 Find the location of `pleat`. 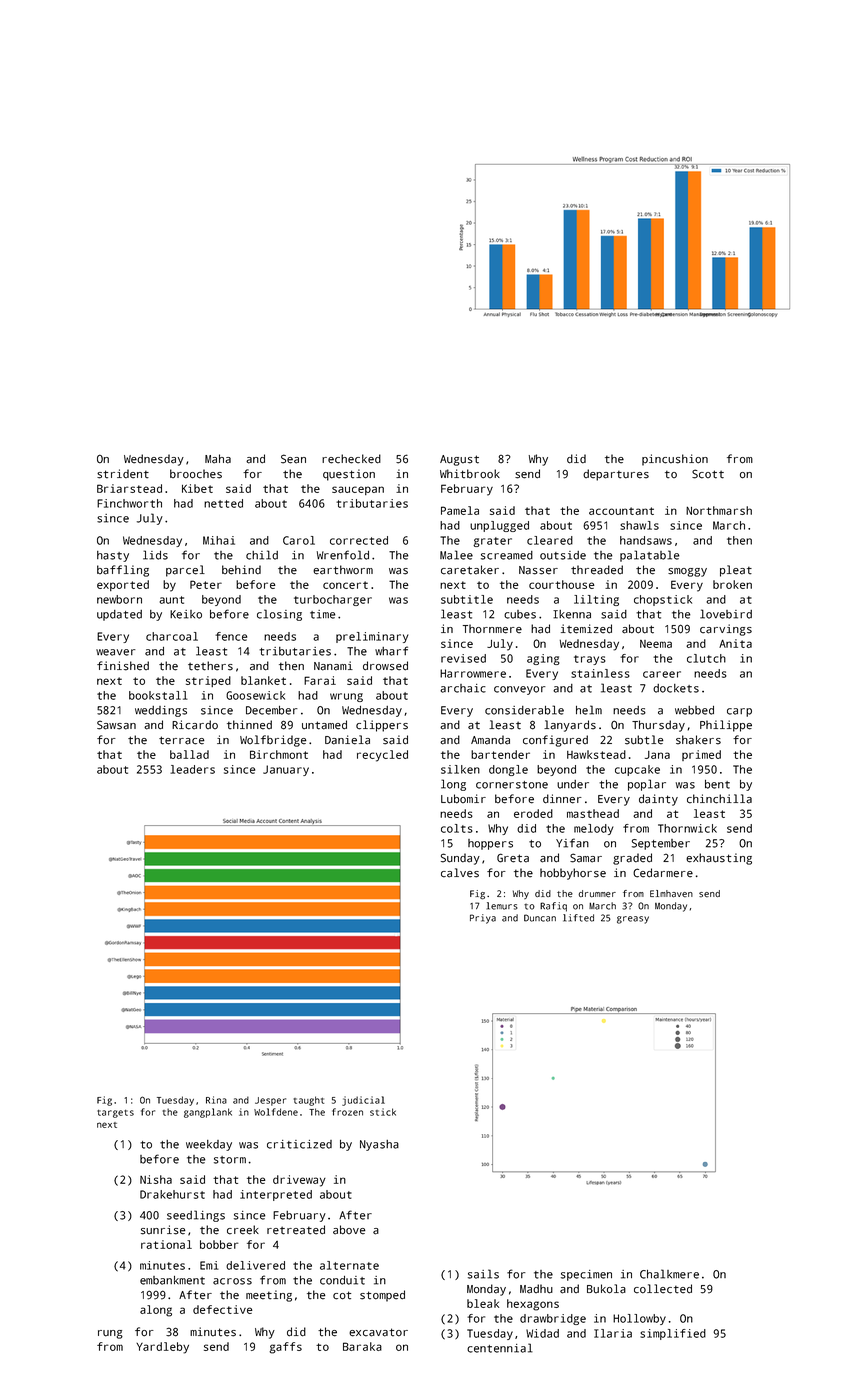

pleat is located at coordinates (736, 571).
